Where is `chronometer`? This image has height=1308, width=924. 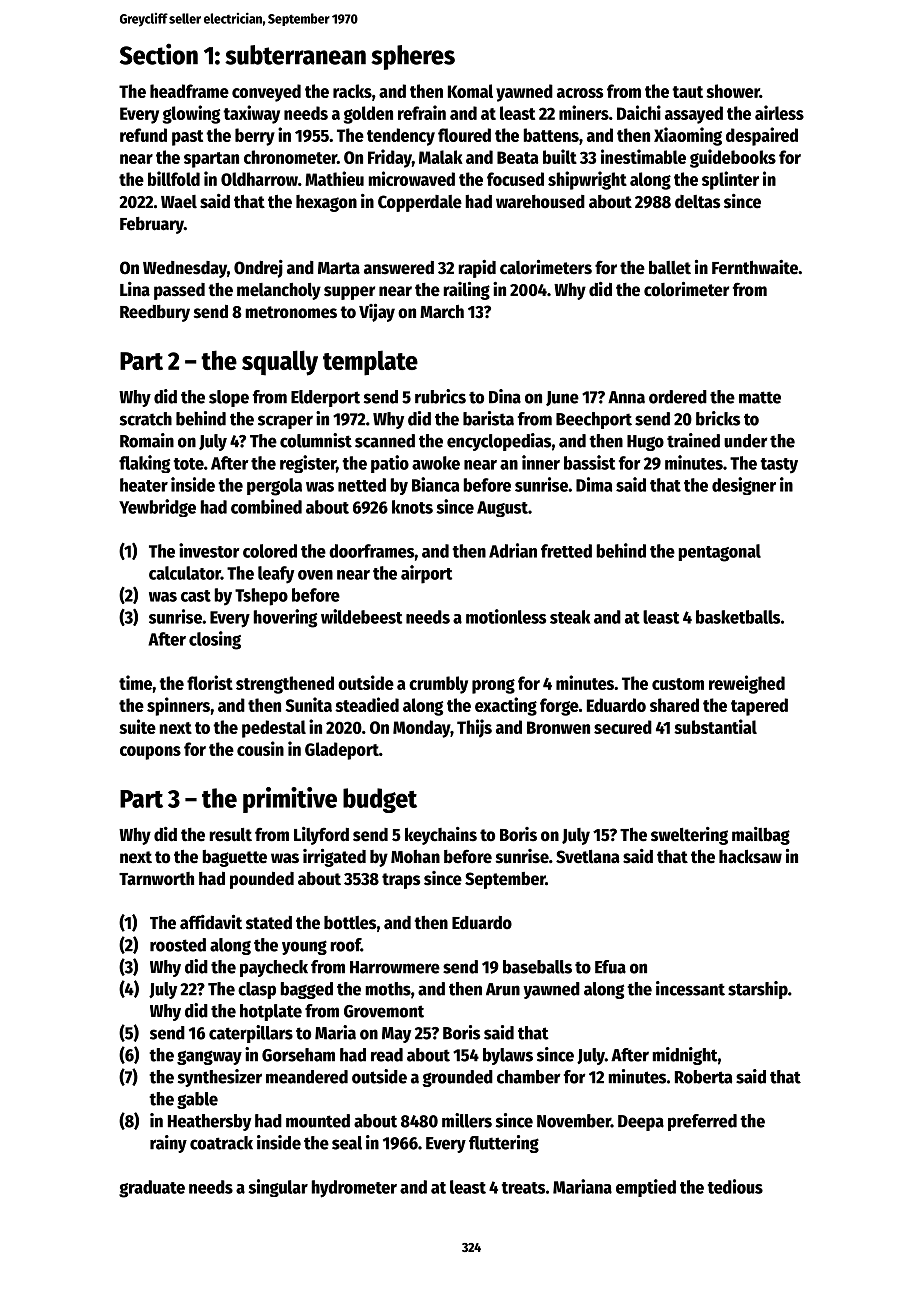 chronometer is located at coordinates (290, 157).
